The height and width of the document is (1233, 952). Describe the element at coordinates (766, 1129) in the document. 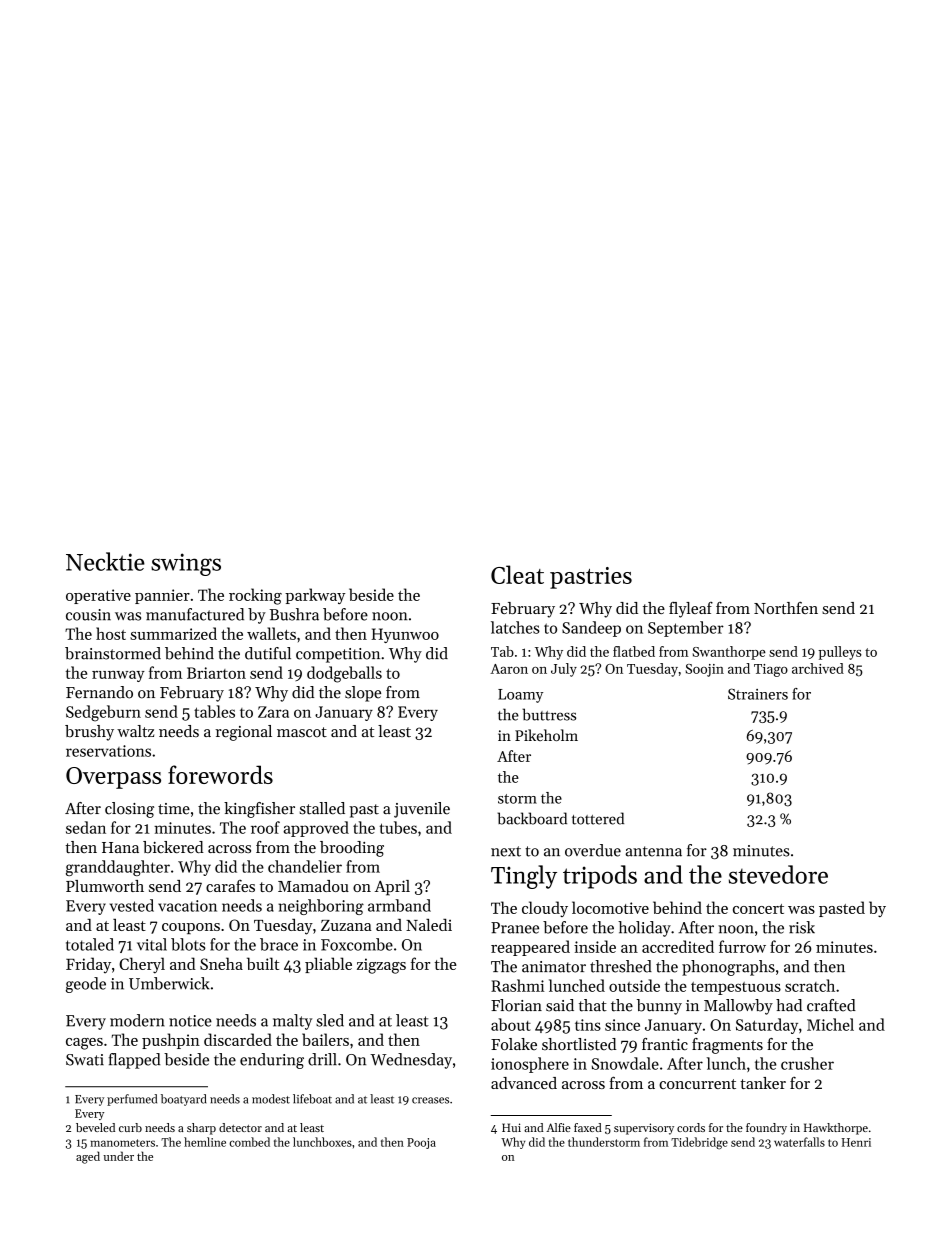

I see `foundry` at that location.
